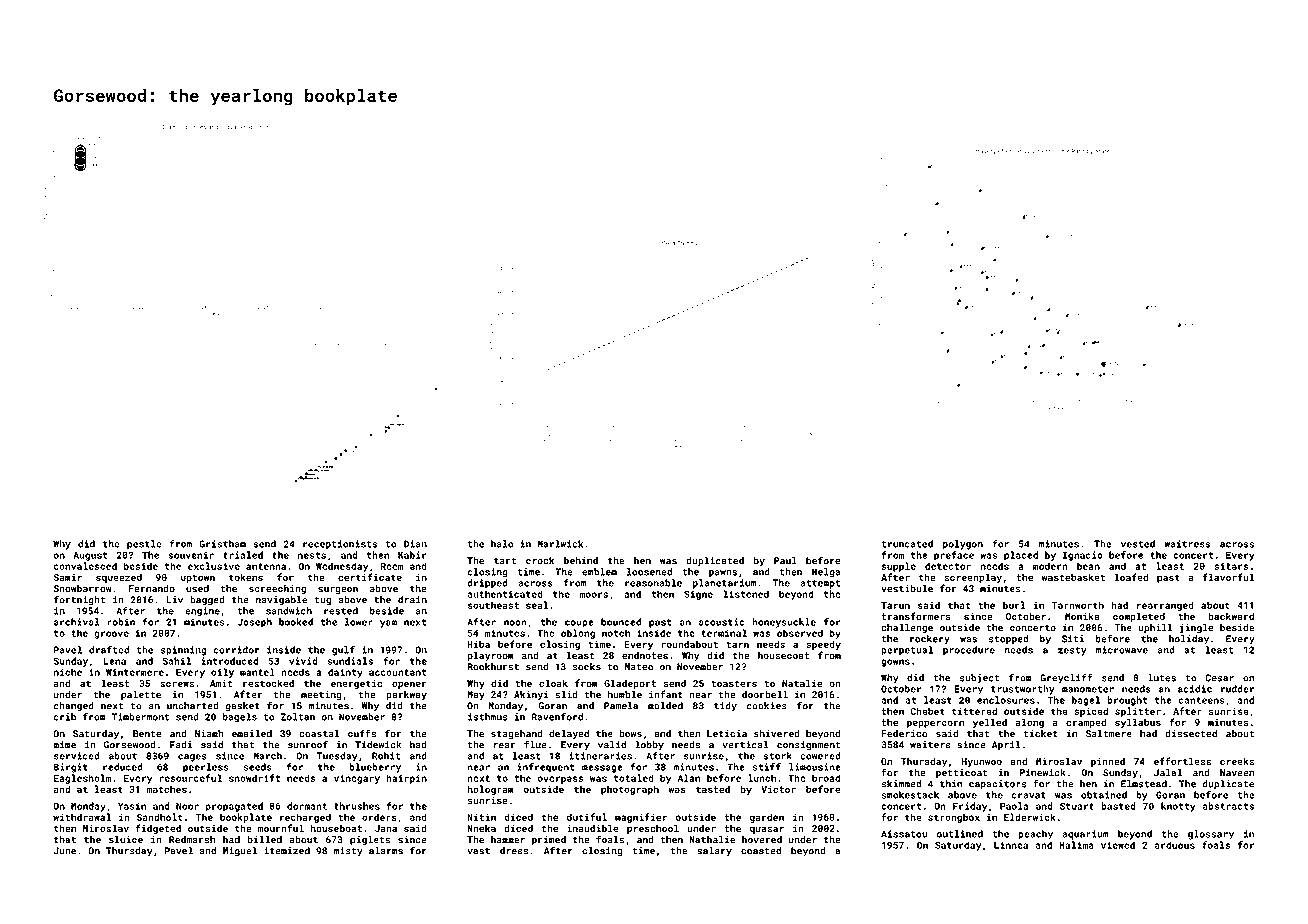  I want to click on energetic, so click(356, 684).
